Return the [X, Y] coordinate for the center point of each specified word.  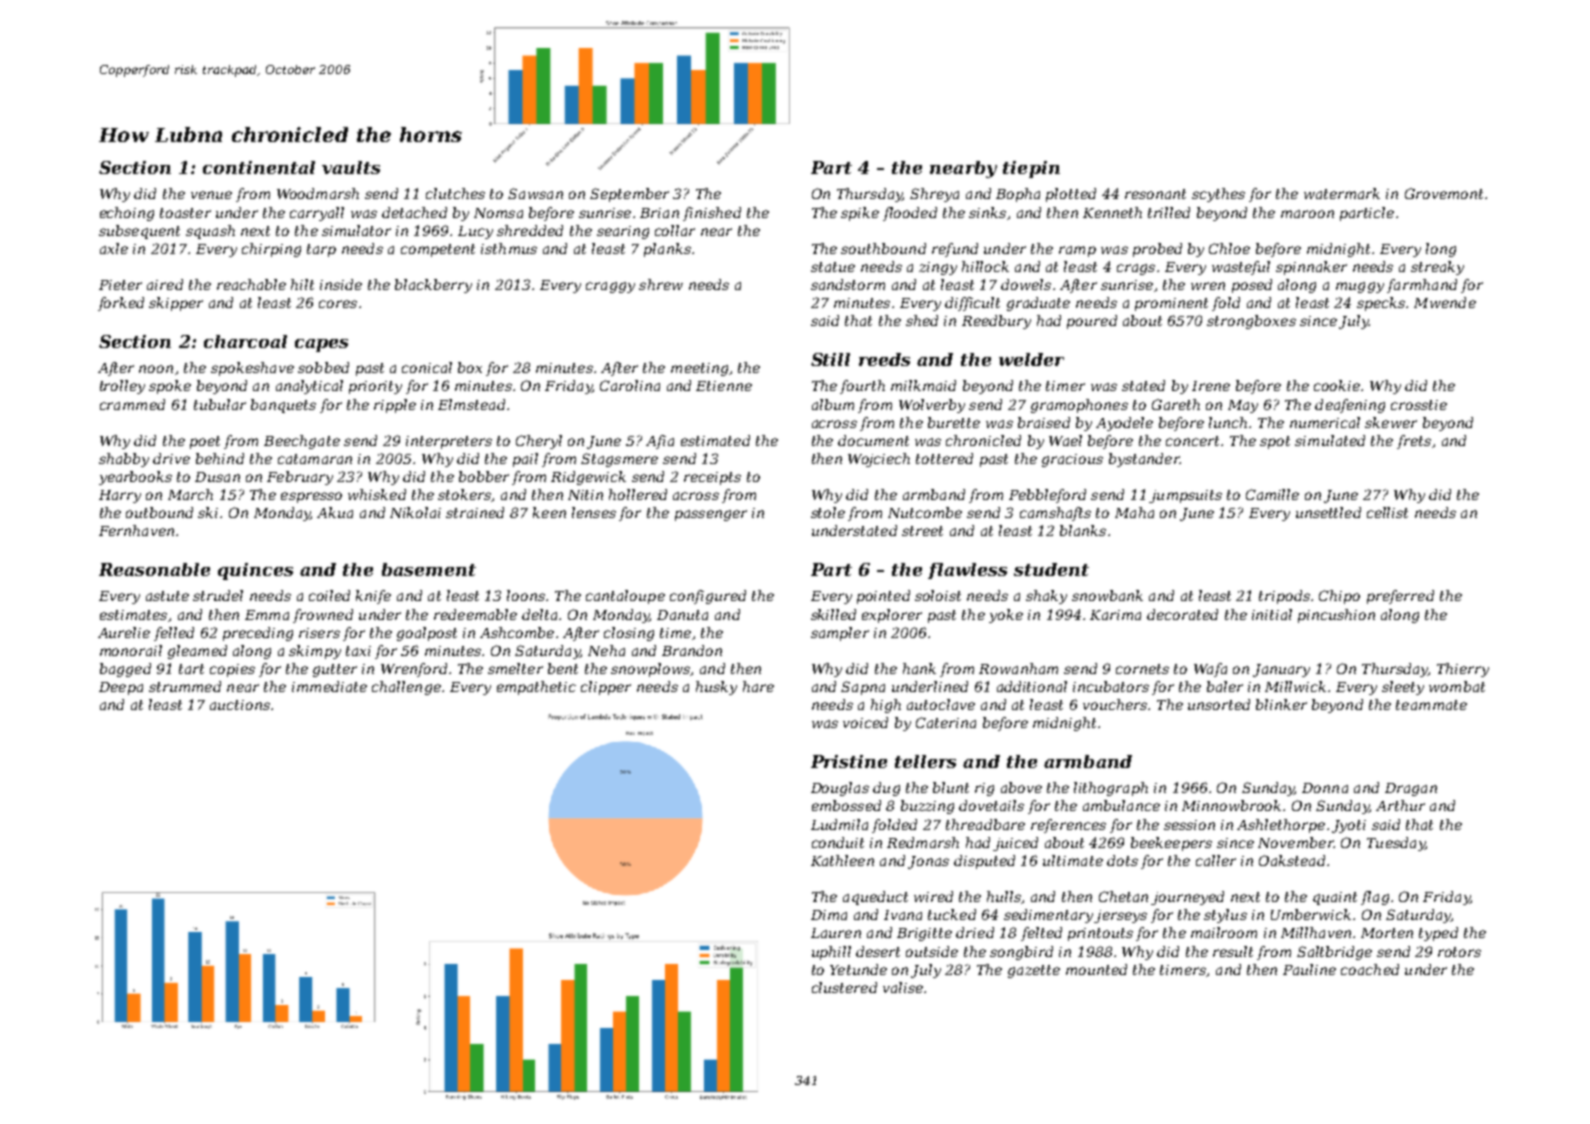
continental [259, 167]
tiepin [1031, 169]
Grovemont [1444, 193]
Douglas [840, 789]
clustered [844, 987]
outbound [159, 512]
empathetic [536, 688]
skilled [833, 614]
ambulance [1121, 805]
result [1233, 951]
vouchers [1115, 704]
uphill [831, 953]
